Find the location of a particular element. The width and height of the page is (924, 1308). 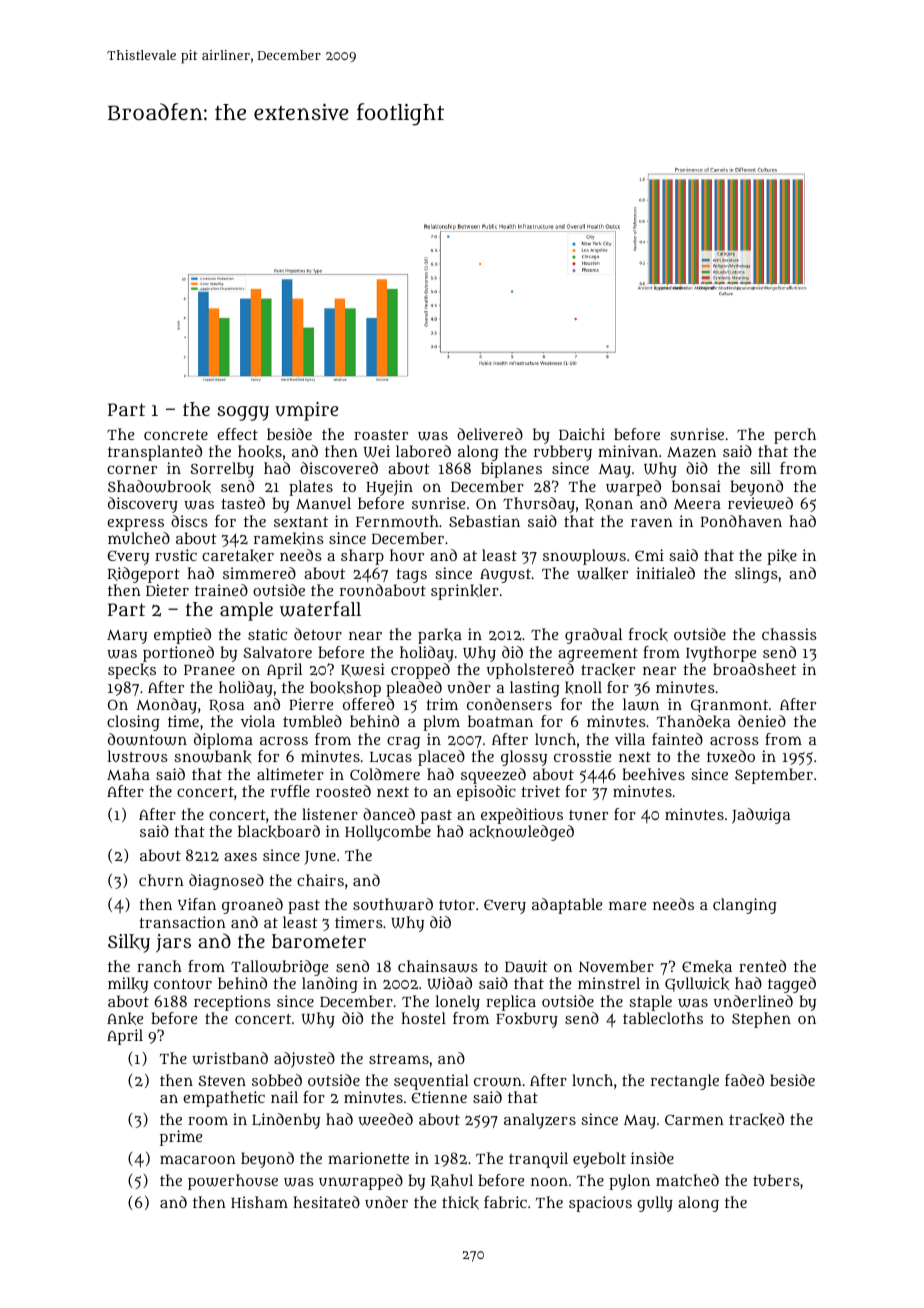

tuxedo is located at coordinates (731, 756).
